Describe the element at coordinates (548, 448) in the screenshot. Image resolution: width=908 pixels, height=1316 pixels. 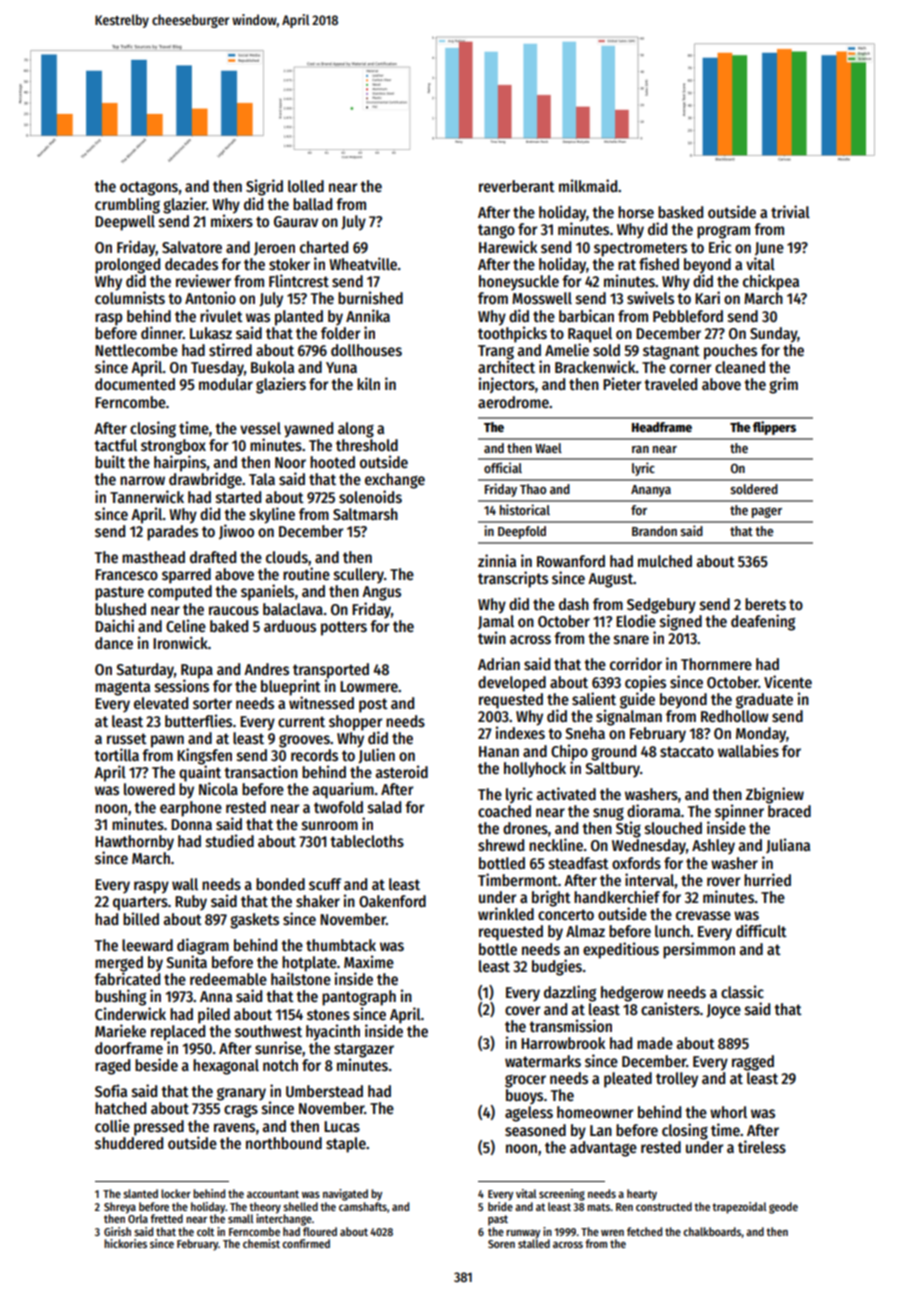
I see `Wael` at that location.
